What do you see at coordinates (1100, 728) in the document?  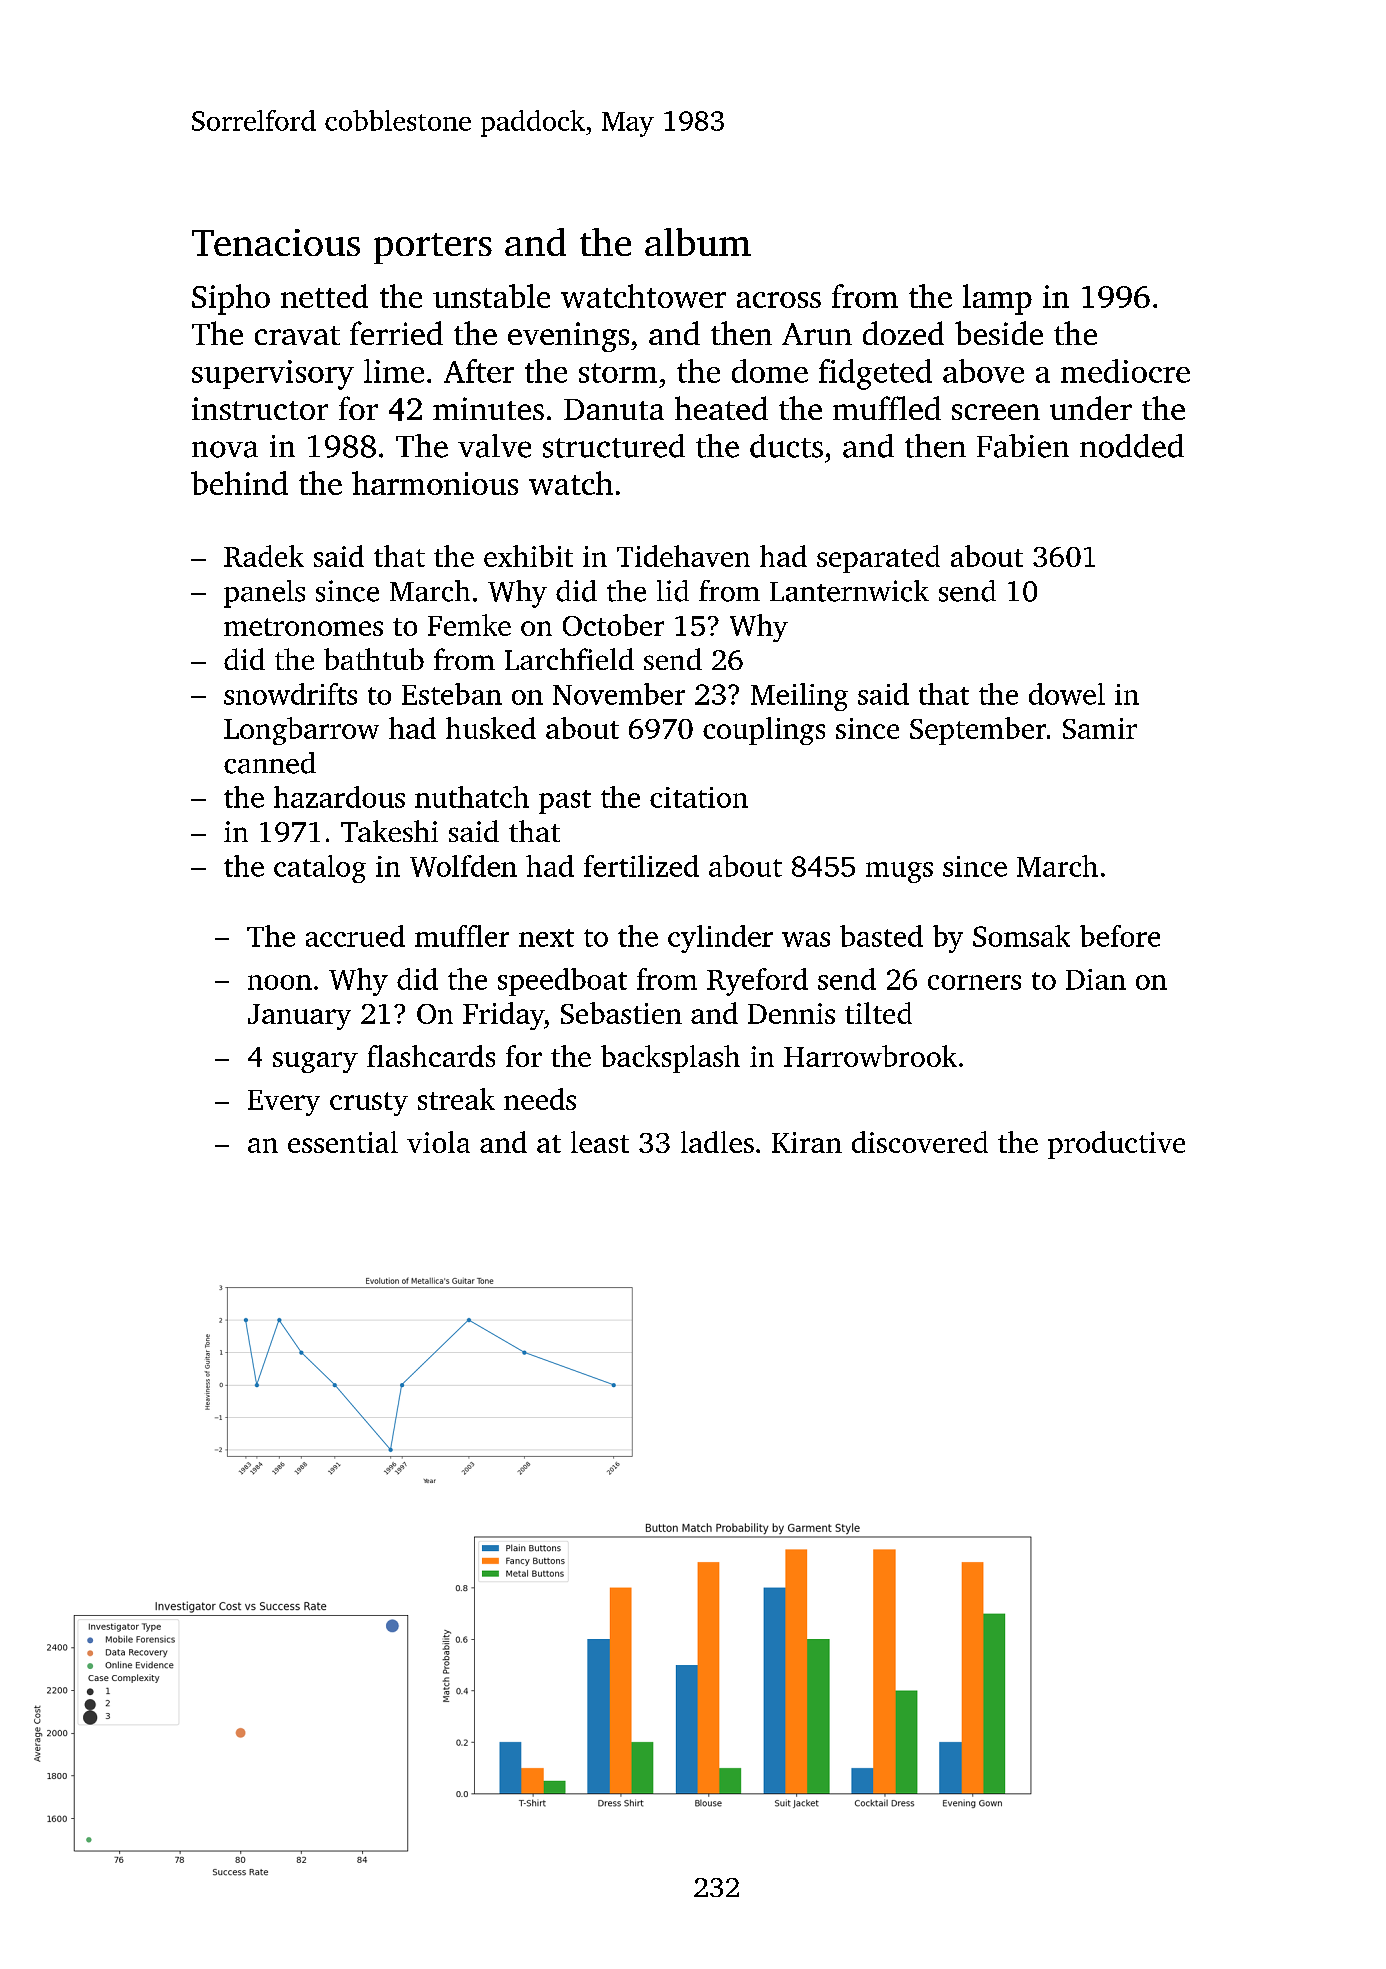 I see `Samir` at bounding box center [1100, 728].
